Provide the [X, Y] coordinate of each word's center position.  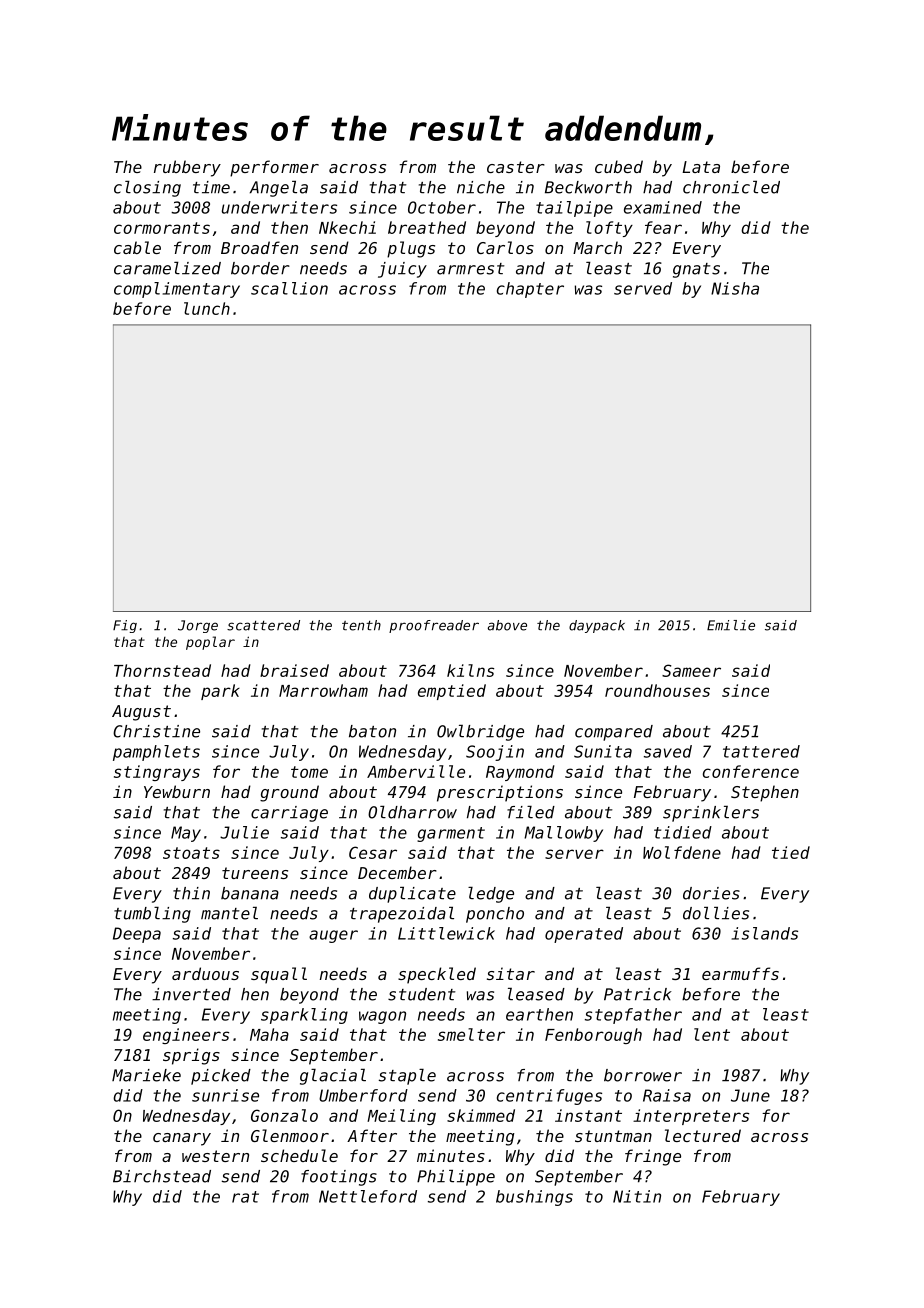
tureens [255, 873]
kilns [470, 670]
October [442, 207]
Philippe [456, 1178]
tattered [761, 751]
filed [531, 812]
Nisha [735, 288]
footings [339, 1178]
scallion [289, 288]
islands [765, 933]
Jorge [198, 626]
